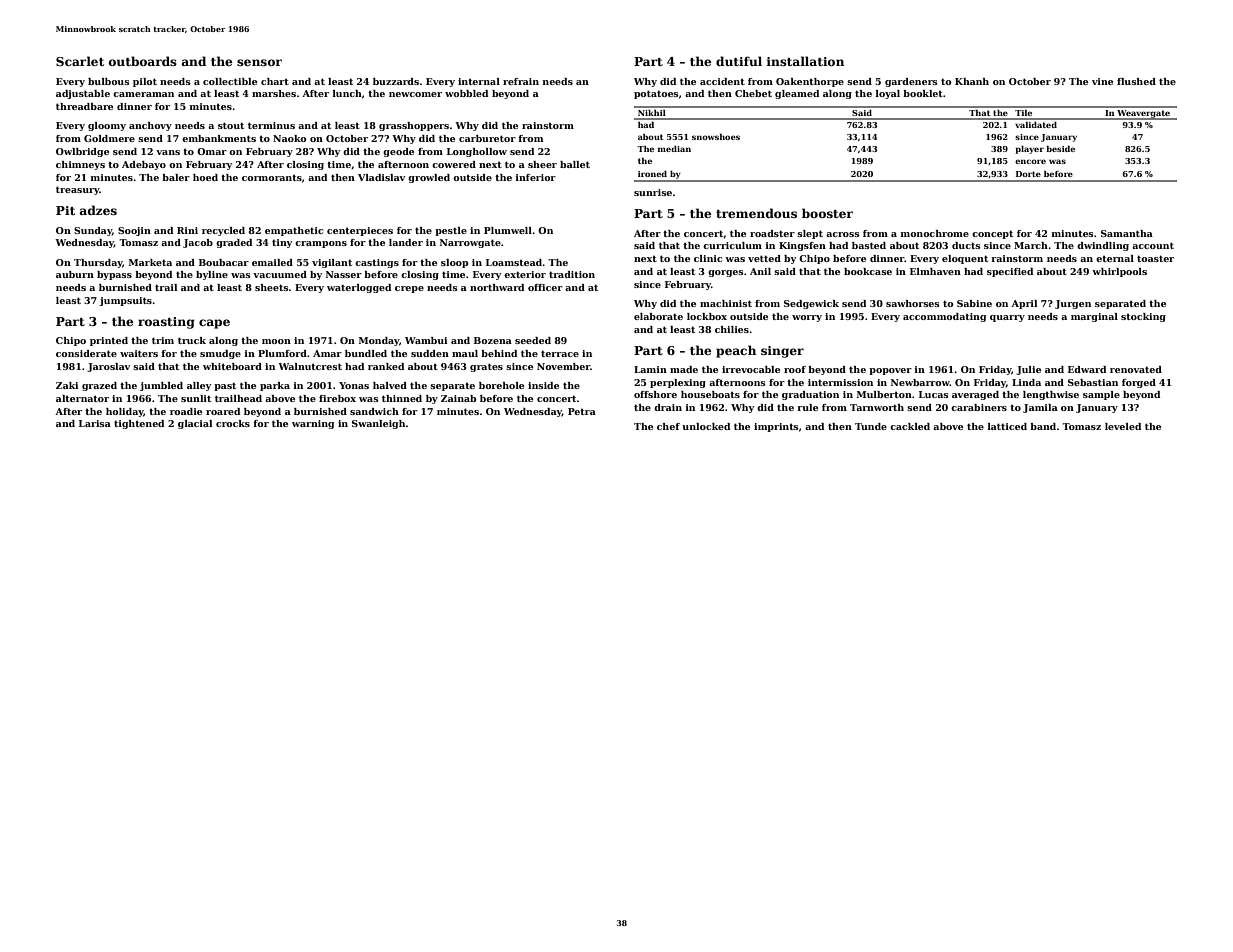 Image resolution: width=1233 pixels, height=952 pixels. I want to click on vine, so click(1102, 81).
